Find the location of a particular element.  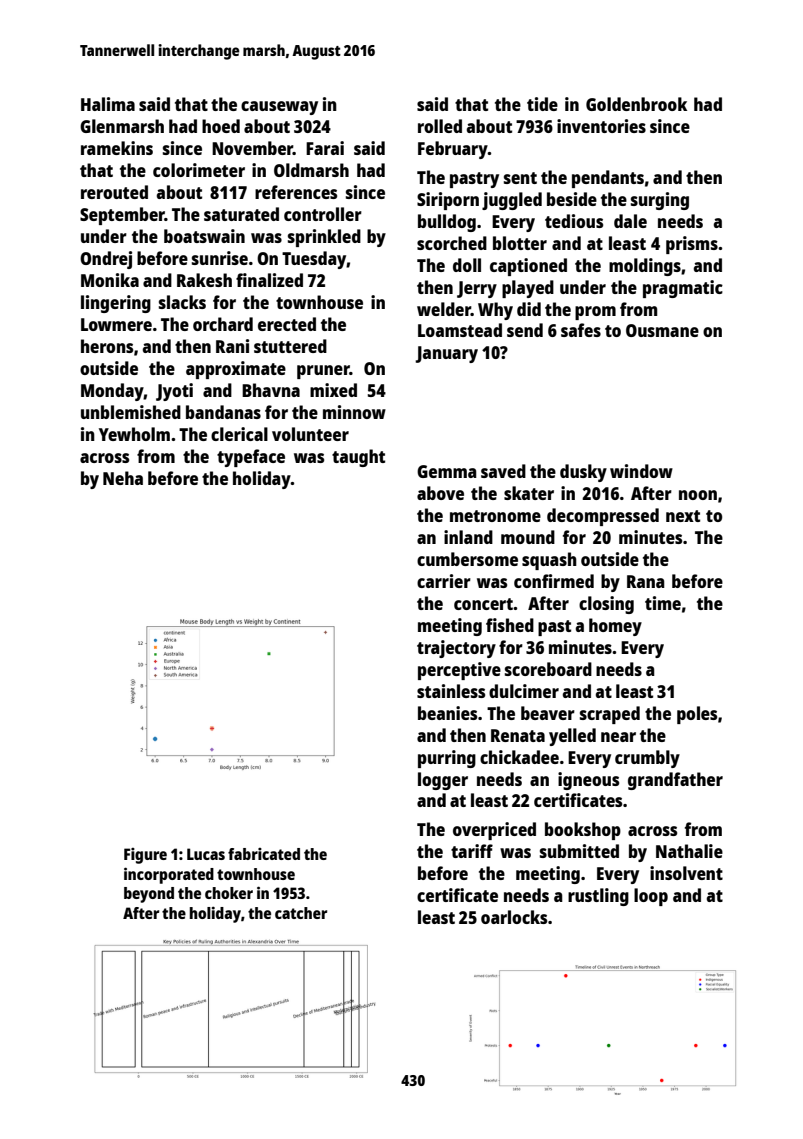

hoed is located at coordinates (221, 126).
